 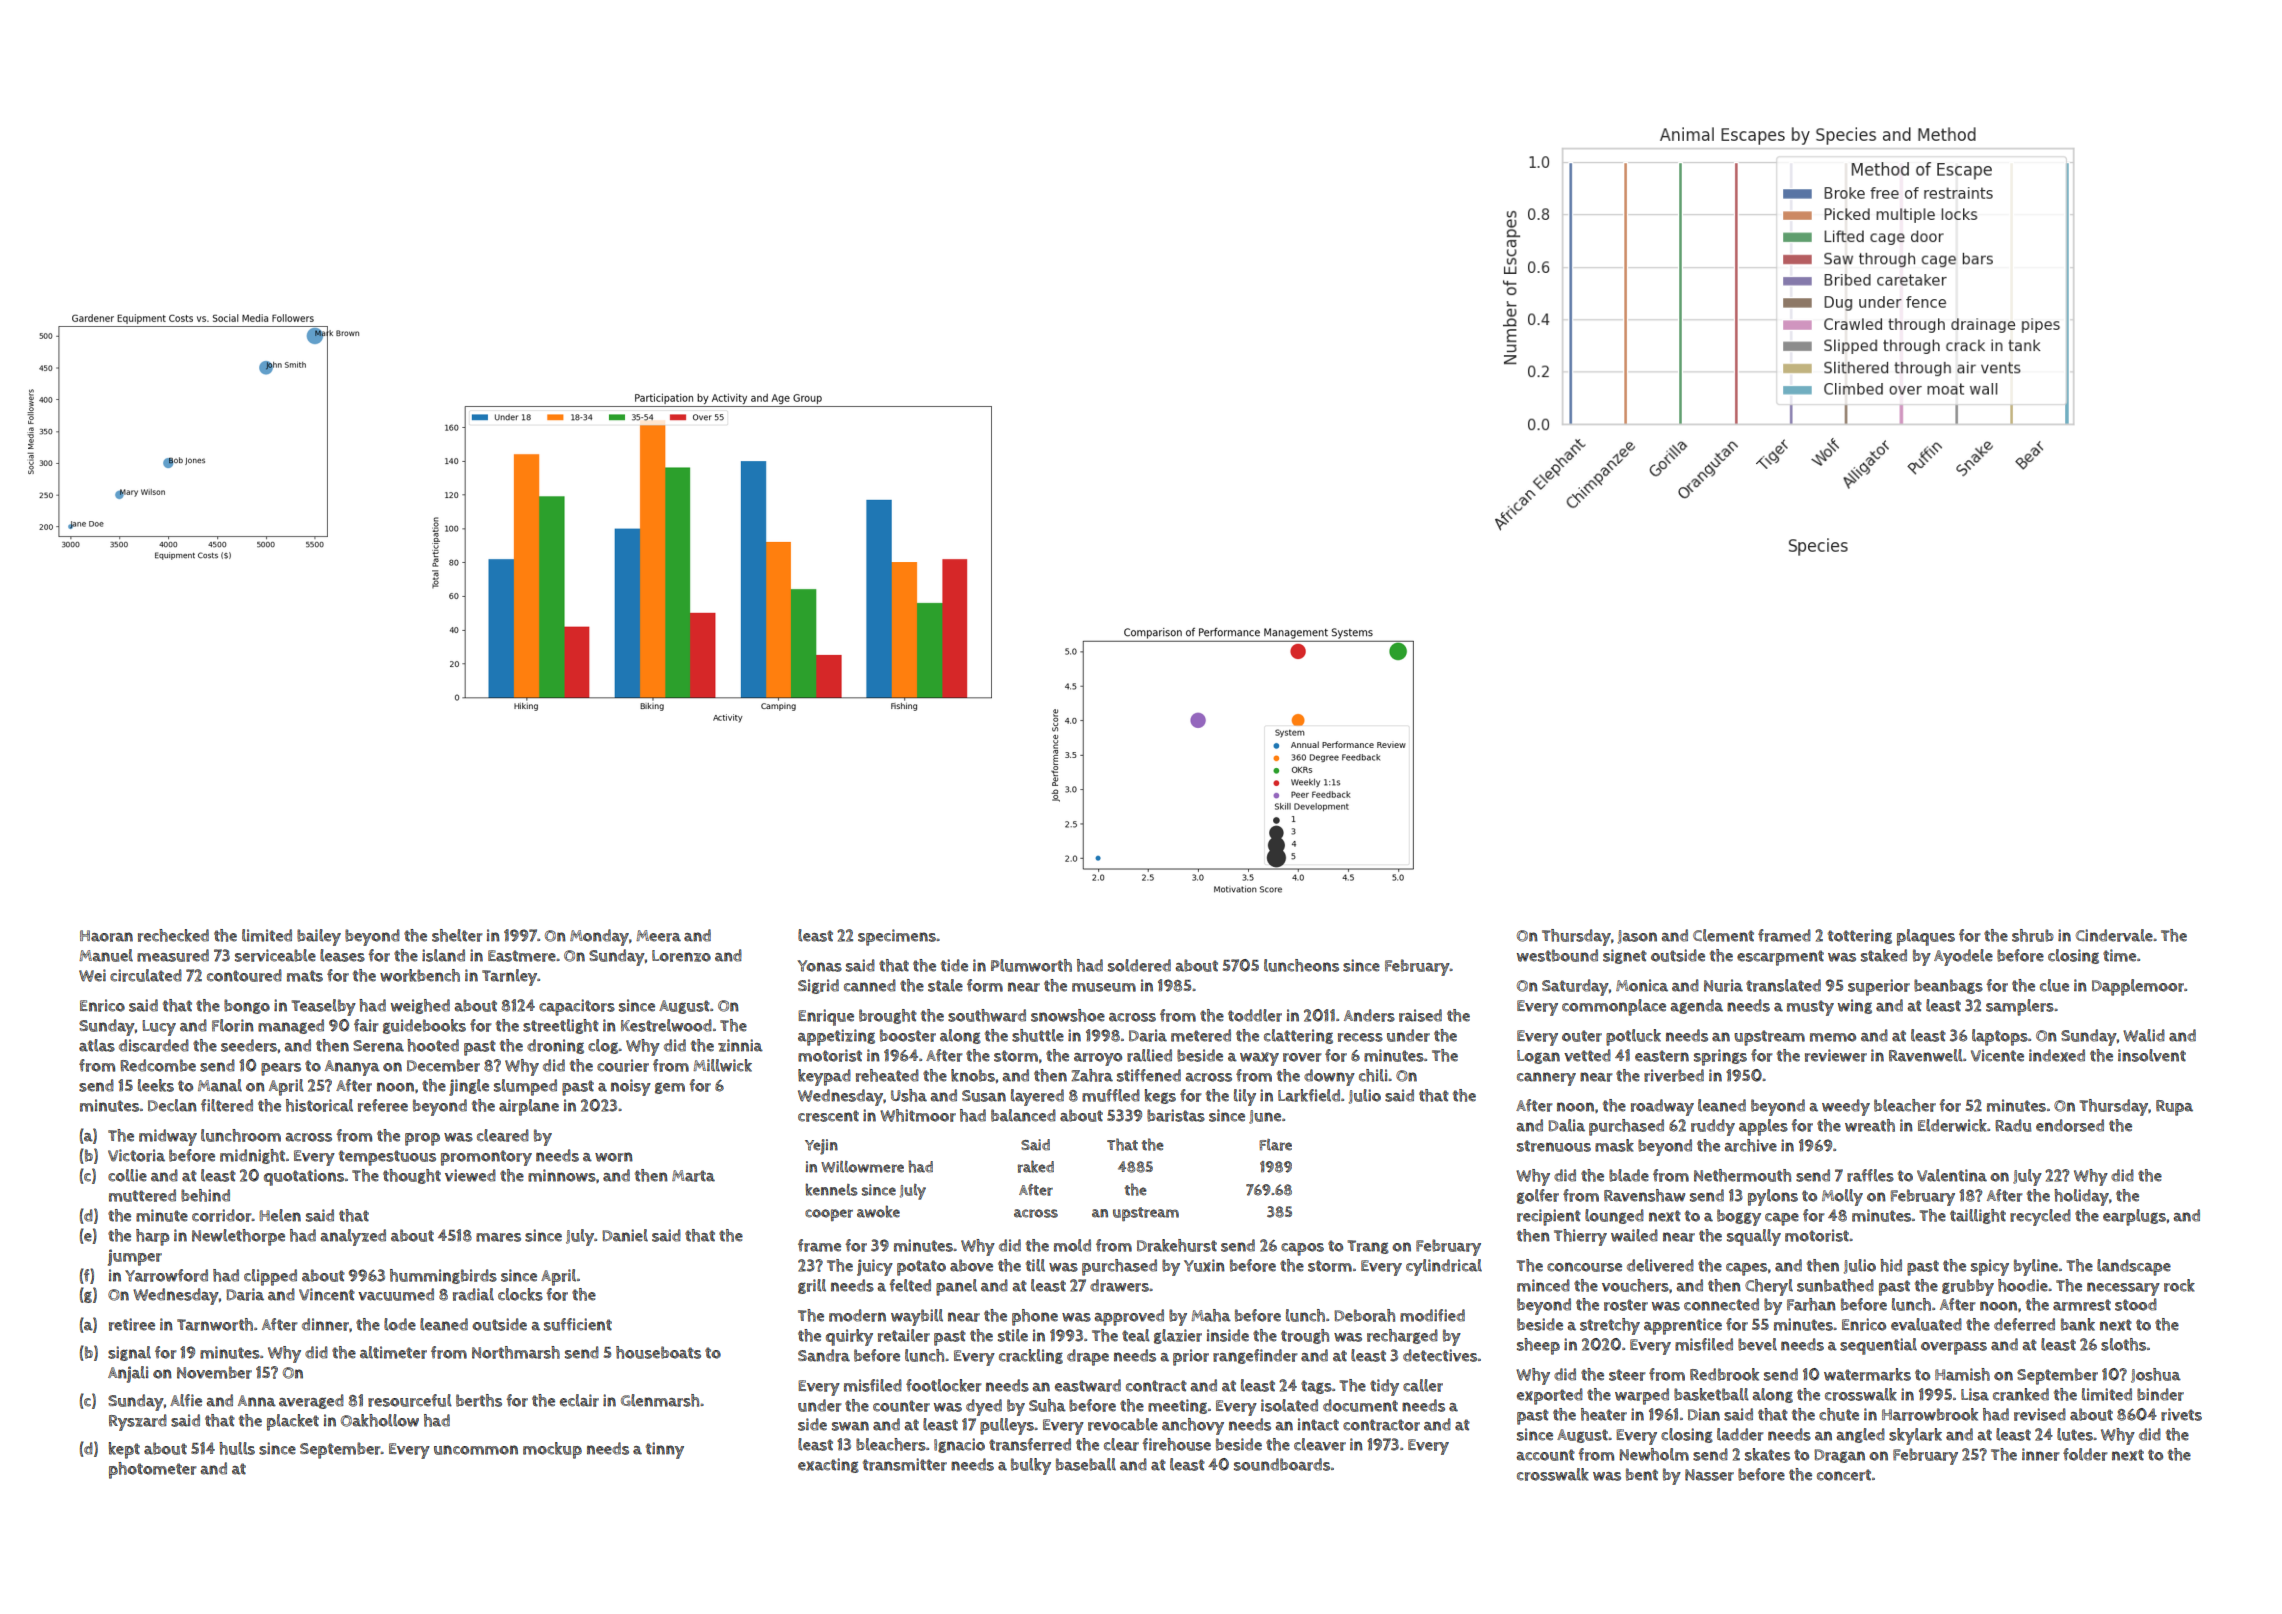 I want to click on lode, so click(x=400, y=1324).
